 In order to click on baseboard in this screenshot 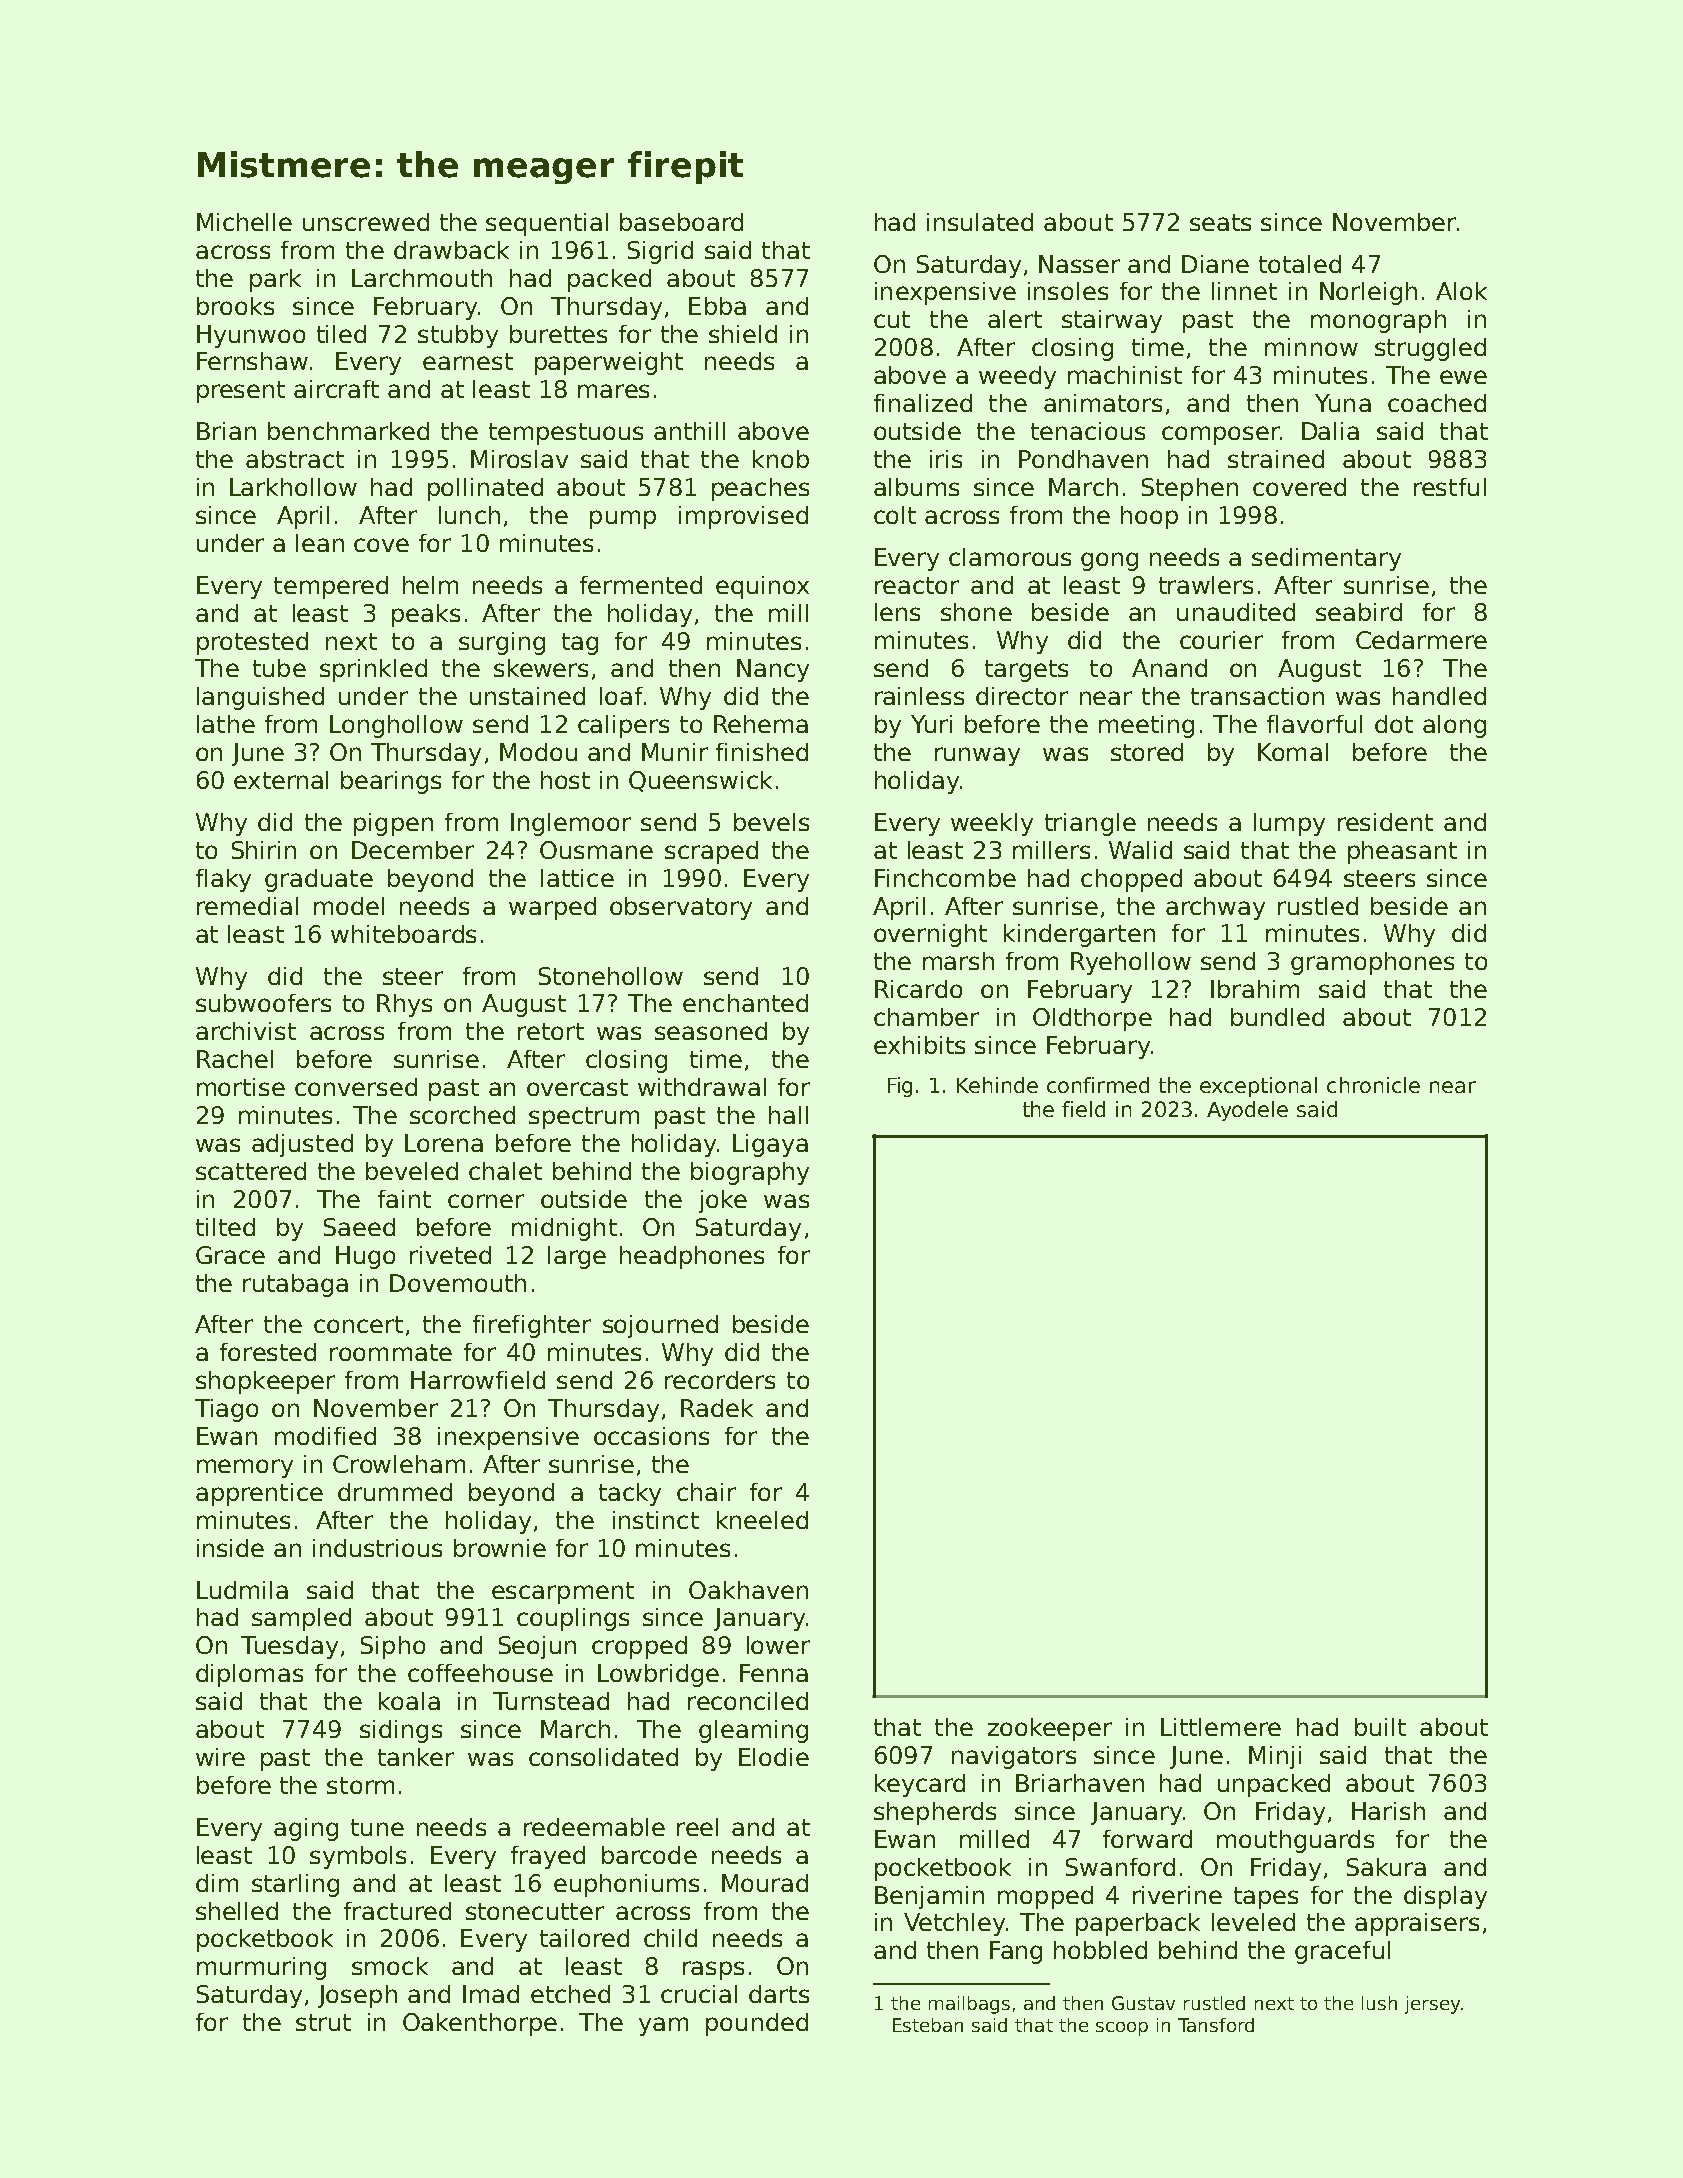, I will do `click(681, 222)`.
